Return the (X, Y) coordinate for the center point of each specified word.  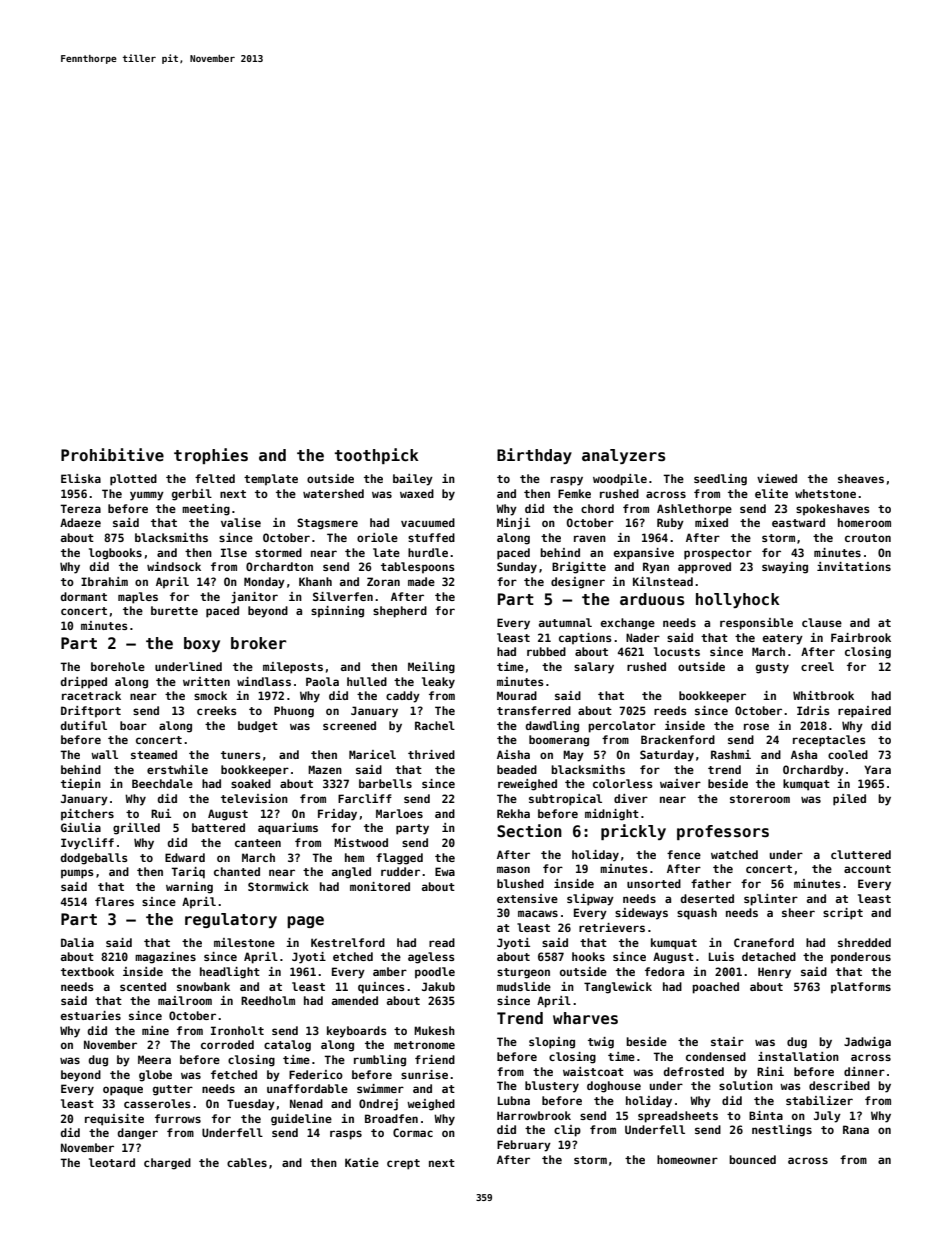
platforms (861, 988)
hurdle (428, 552)
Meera (154, 1059)
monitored (380, 886)
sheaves (861, 478)
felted (215, 478)
